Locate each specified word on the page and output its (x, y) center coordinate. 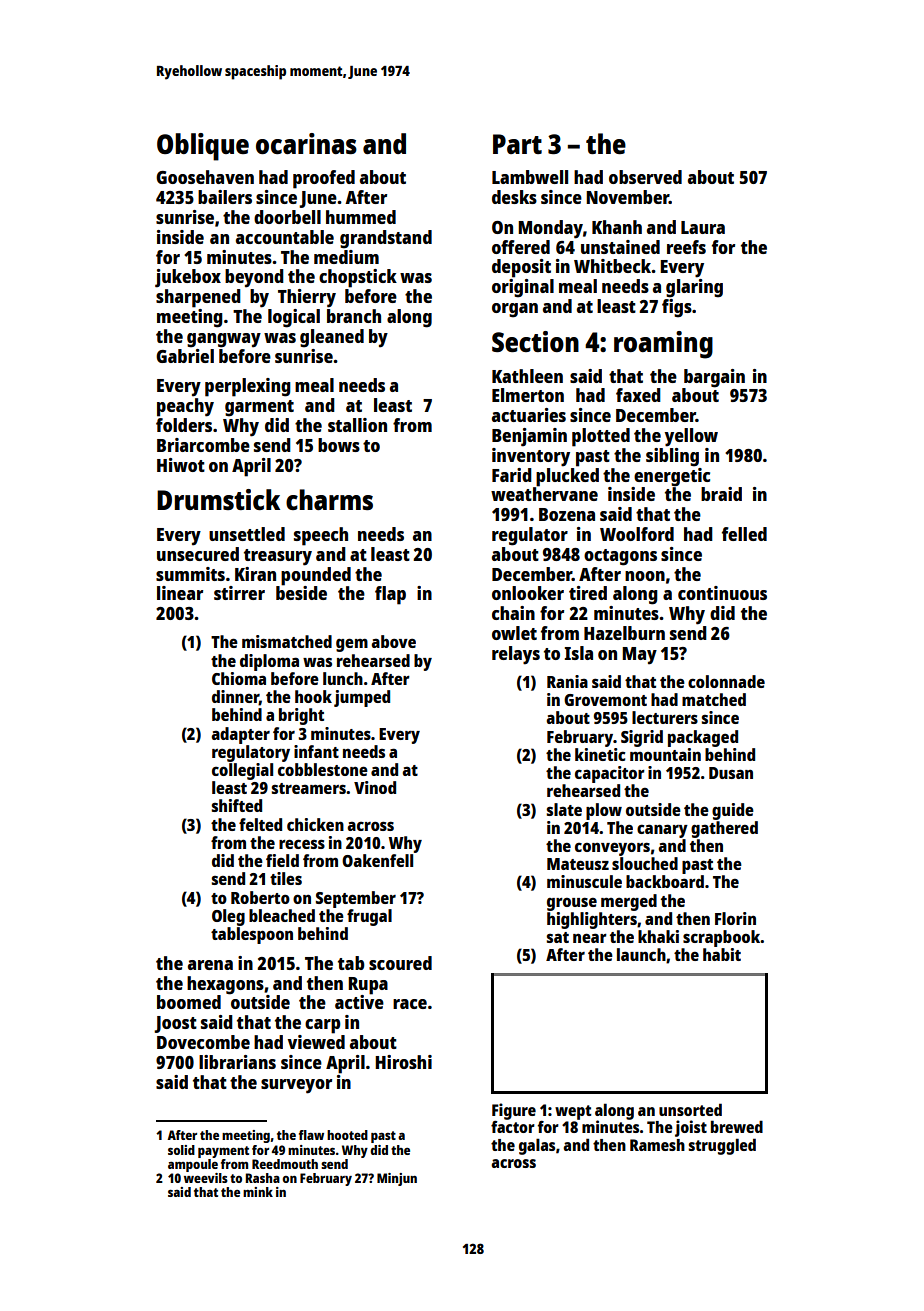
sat (558, 937)
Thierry (307, 298)
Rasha (263, 1178)
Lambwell (530, 177)
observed (645, 177)
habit (722, 954)
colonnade (726, 681)
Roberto (260, 897)
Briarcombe (203, 445)
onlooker (528, 593)
